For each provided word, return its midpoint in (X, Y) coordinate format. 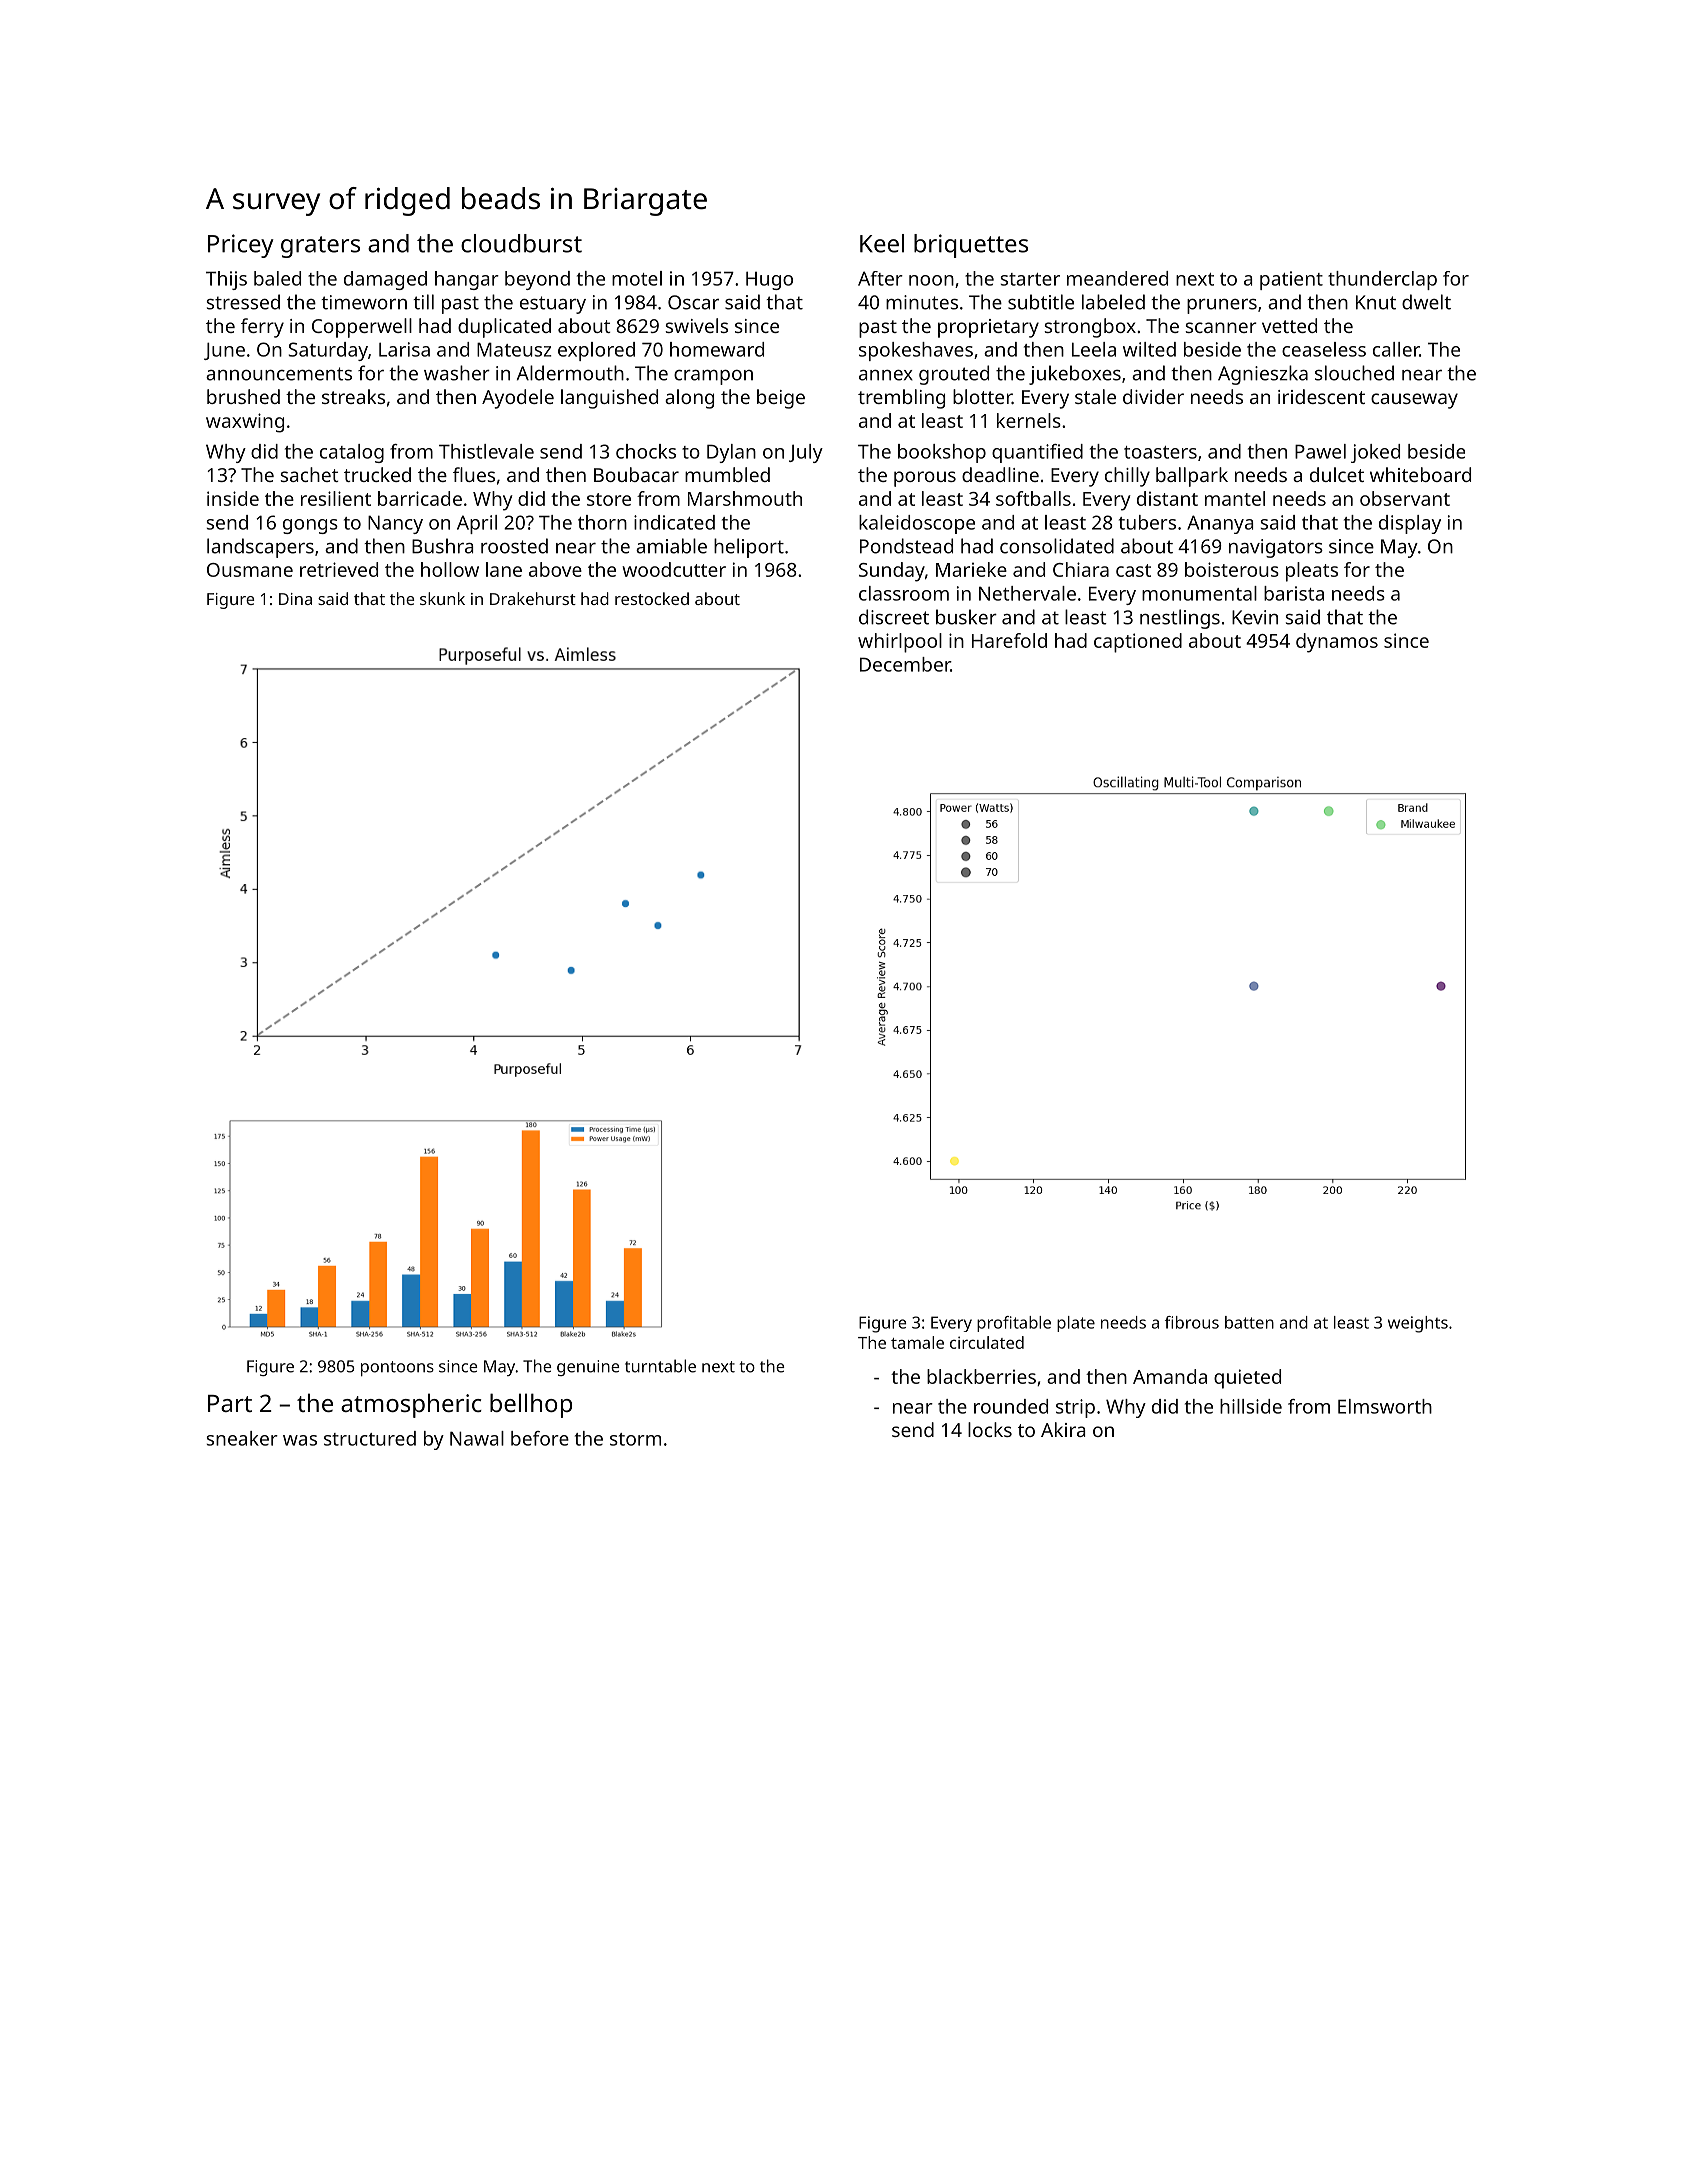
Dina (295, 599)
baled (277, 278)
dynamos (1337, 643)
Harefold (1009, 640)
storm (635, 1439)
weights (1418, 1324)
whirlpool (900, 643)
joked (1375, 453)
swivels (697, 325)
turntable (660, 1366)
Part (230, 1403)
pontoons (397, 1368)
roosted (514, 546)
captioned (1138, 643)
